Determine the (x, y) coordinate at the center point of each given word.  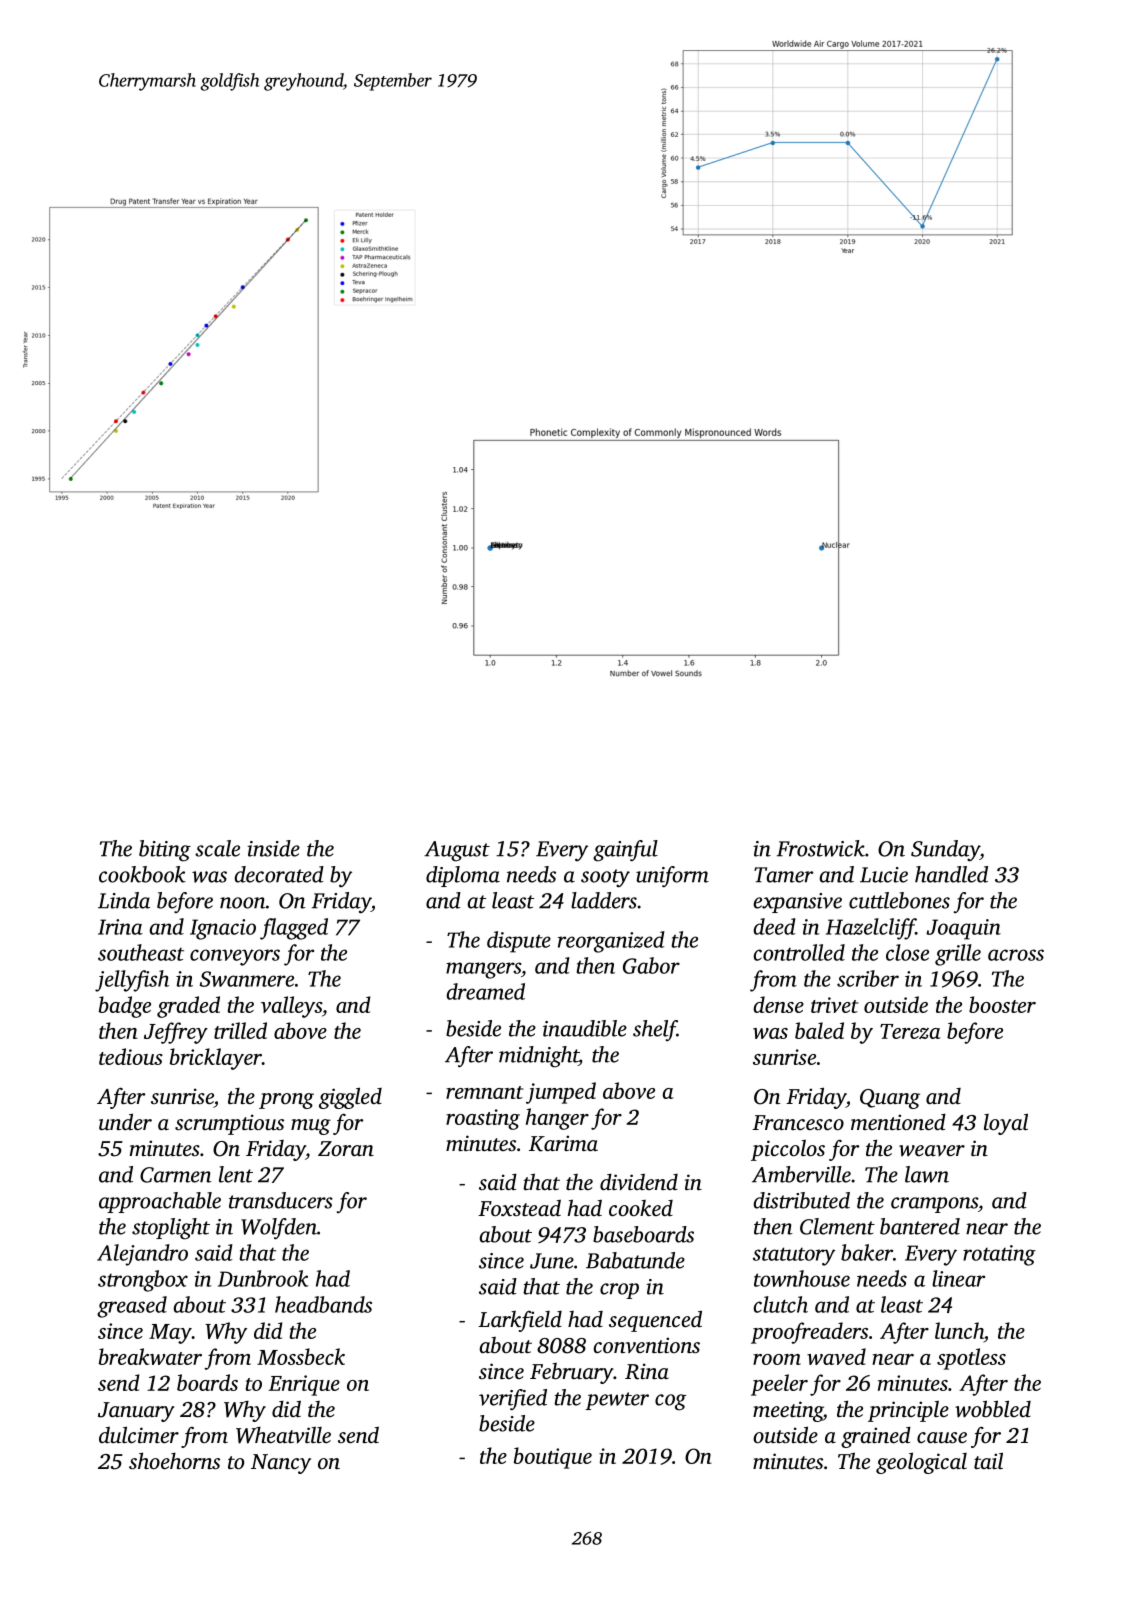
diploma (463, 876)
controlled (799, 952)
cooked (641, 1208)
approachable (160, 1202)
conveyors (235, 957)
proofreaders (809, 1333)
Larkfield (520, 1321)
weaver (932, 1150)
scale (217, 848)
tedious (131, 1056)
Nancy (281, 1464)
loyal (1006, 1124)
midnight (539, 1057)
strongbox (143, 1281)
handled (951, 874)
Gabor (651, 965)
